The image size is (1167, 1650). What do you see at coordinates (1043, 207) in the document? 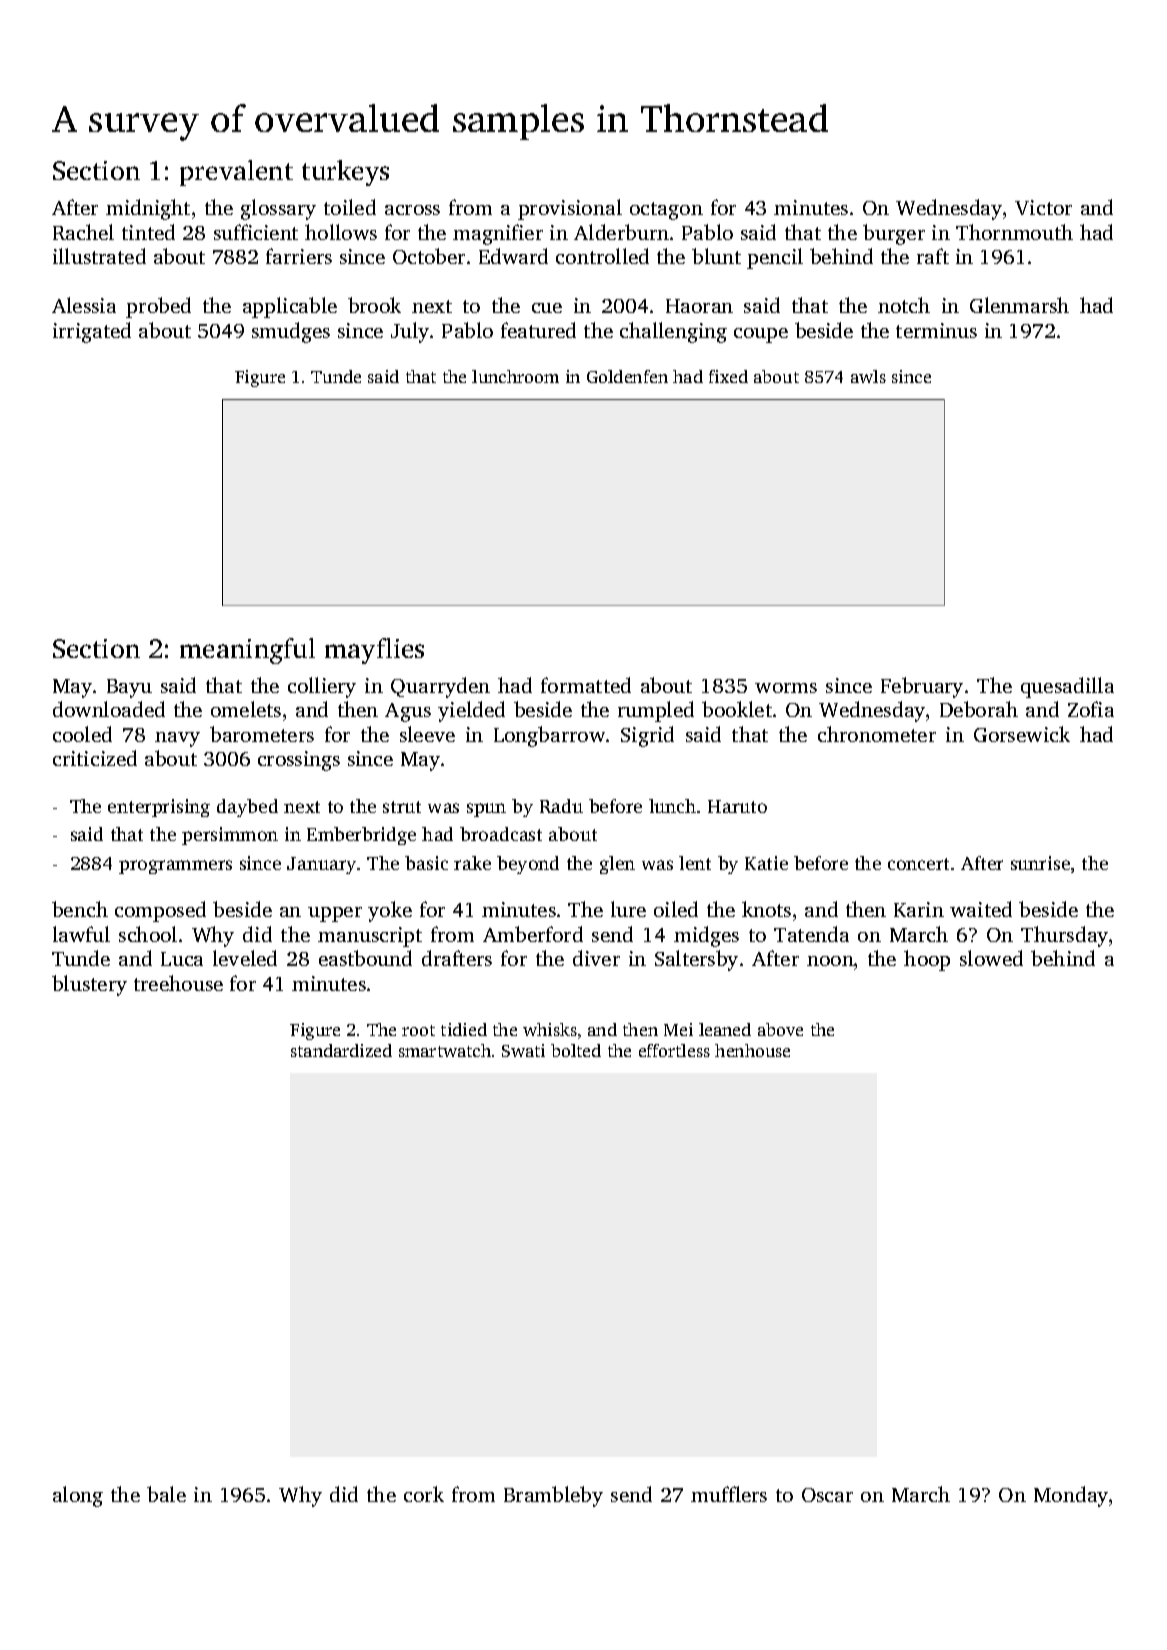
I see `Victor` at bounding box center [1043, 207].
